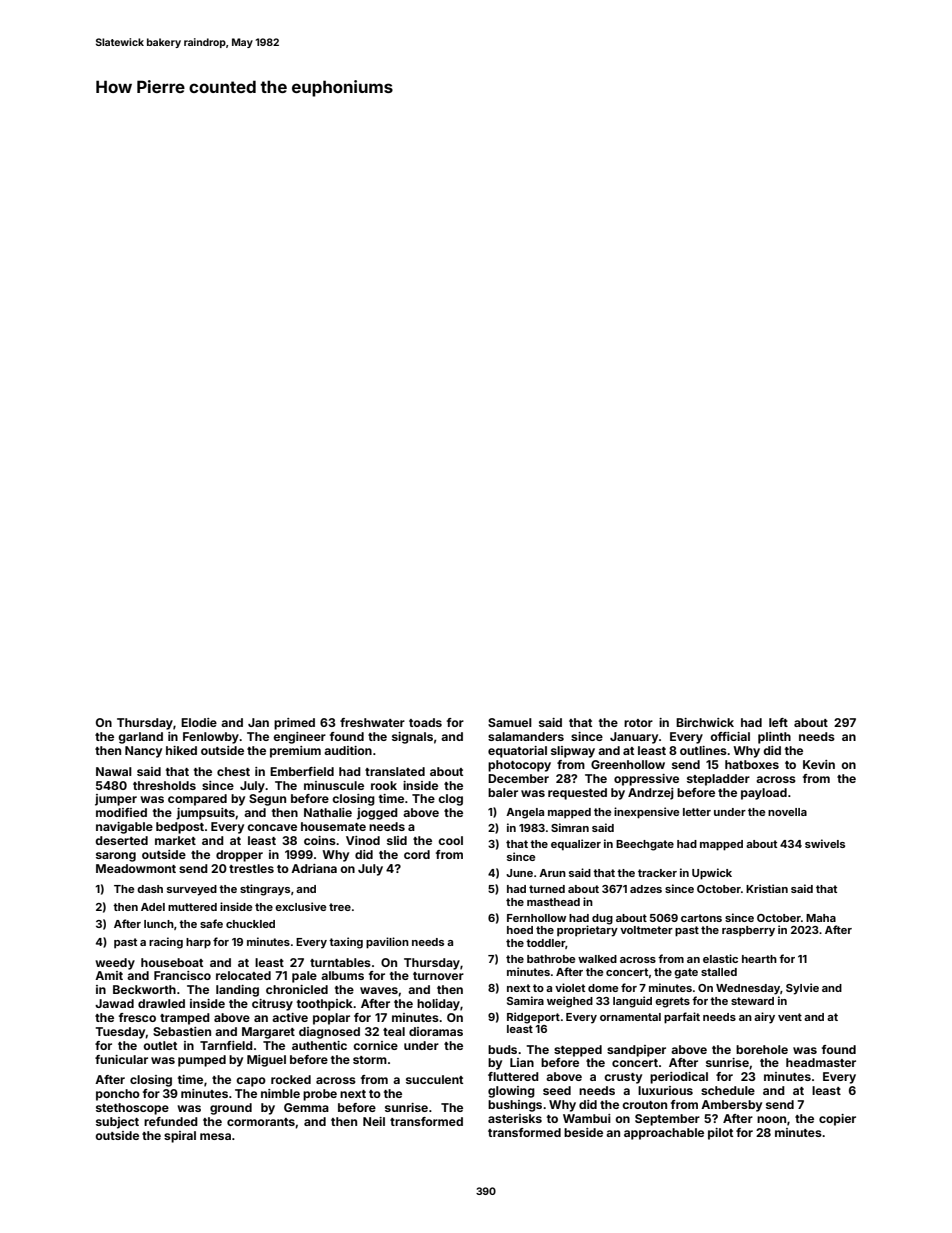 The width and height of the document is (952, 1233). What do you see at coordinates (703, 750) in the document?
I see `outlines` at bounding box center [703, 750].
